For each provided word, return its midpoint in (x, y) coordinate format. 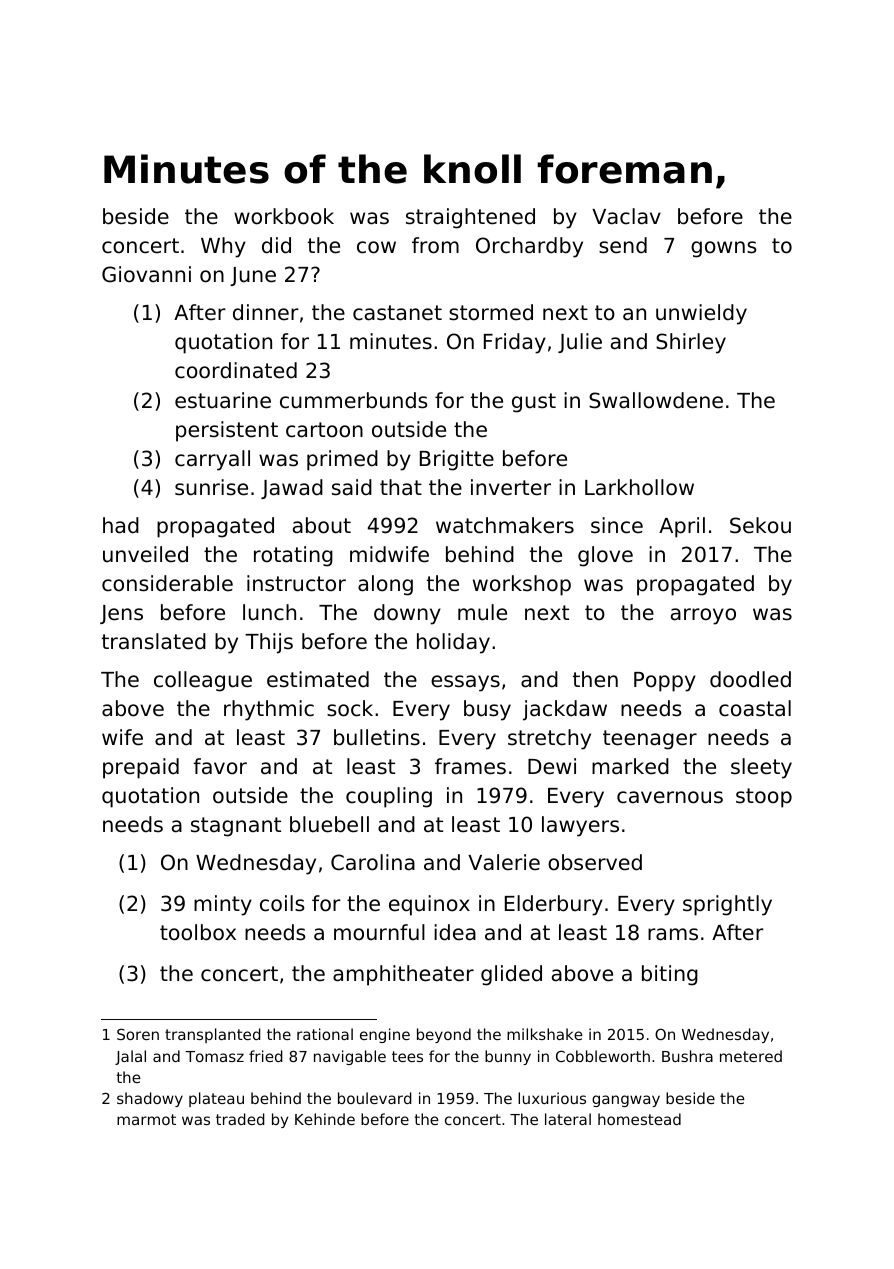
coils (282, 903)
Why (223, 247)
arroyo (703, 616)
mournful (379, 932)
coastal (755, 708)
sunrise (211, 487)
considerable (167, 583)
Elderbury (554, 905)
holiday (453, 643)
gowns (723, 249)
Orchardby (529, 247)
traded (240, 1119)
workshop (522, 585)
